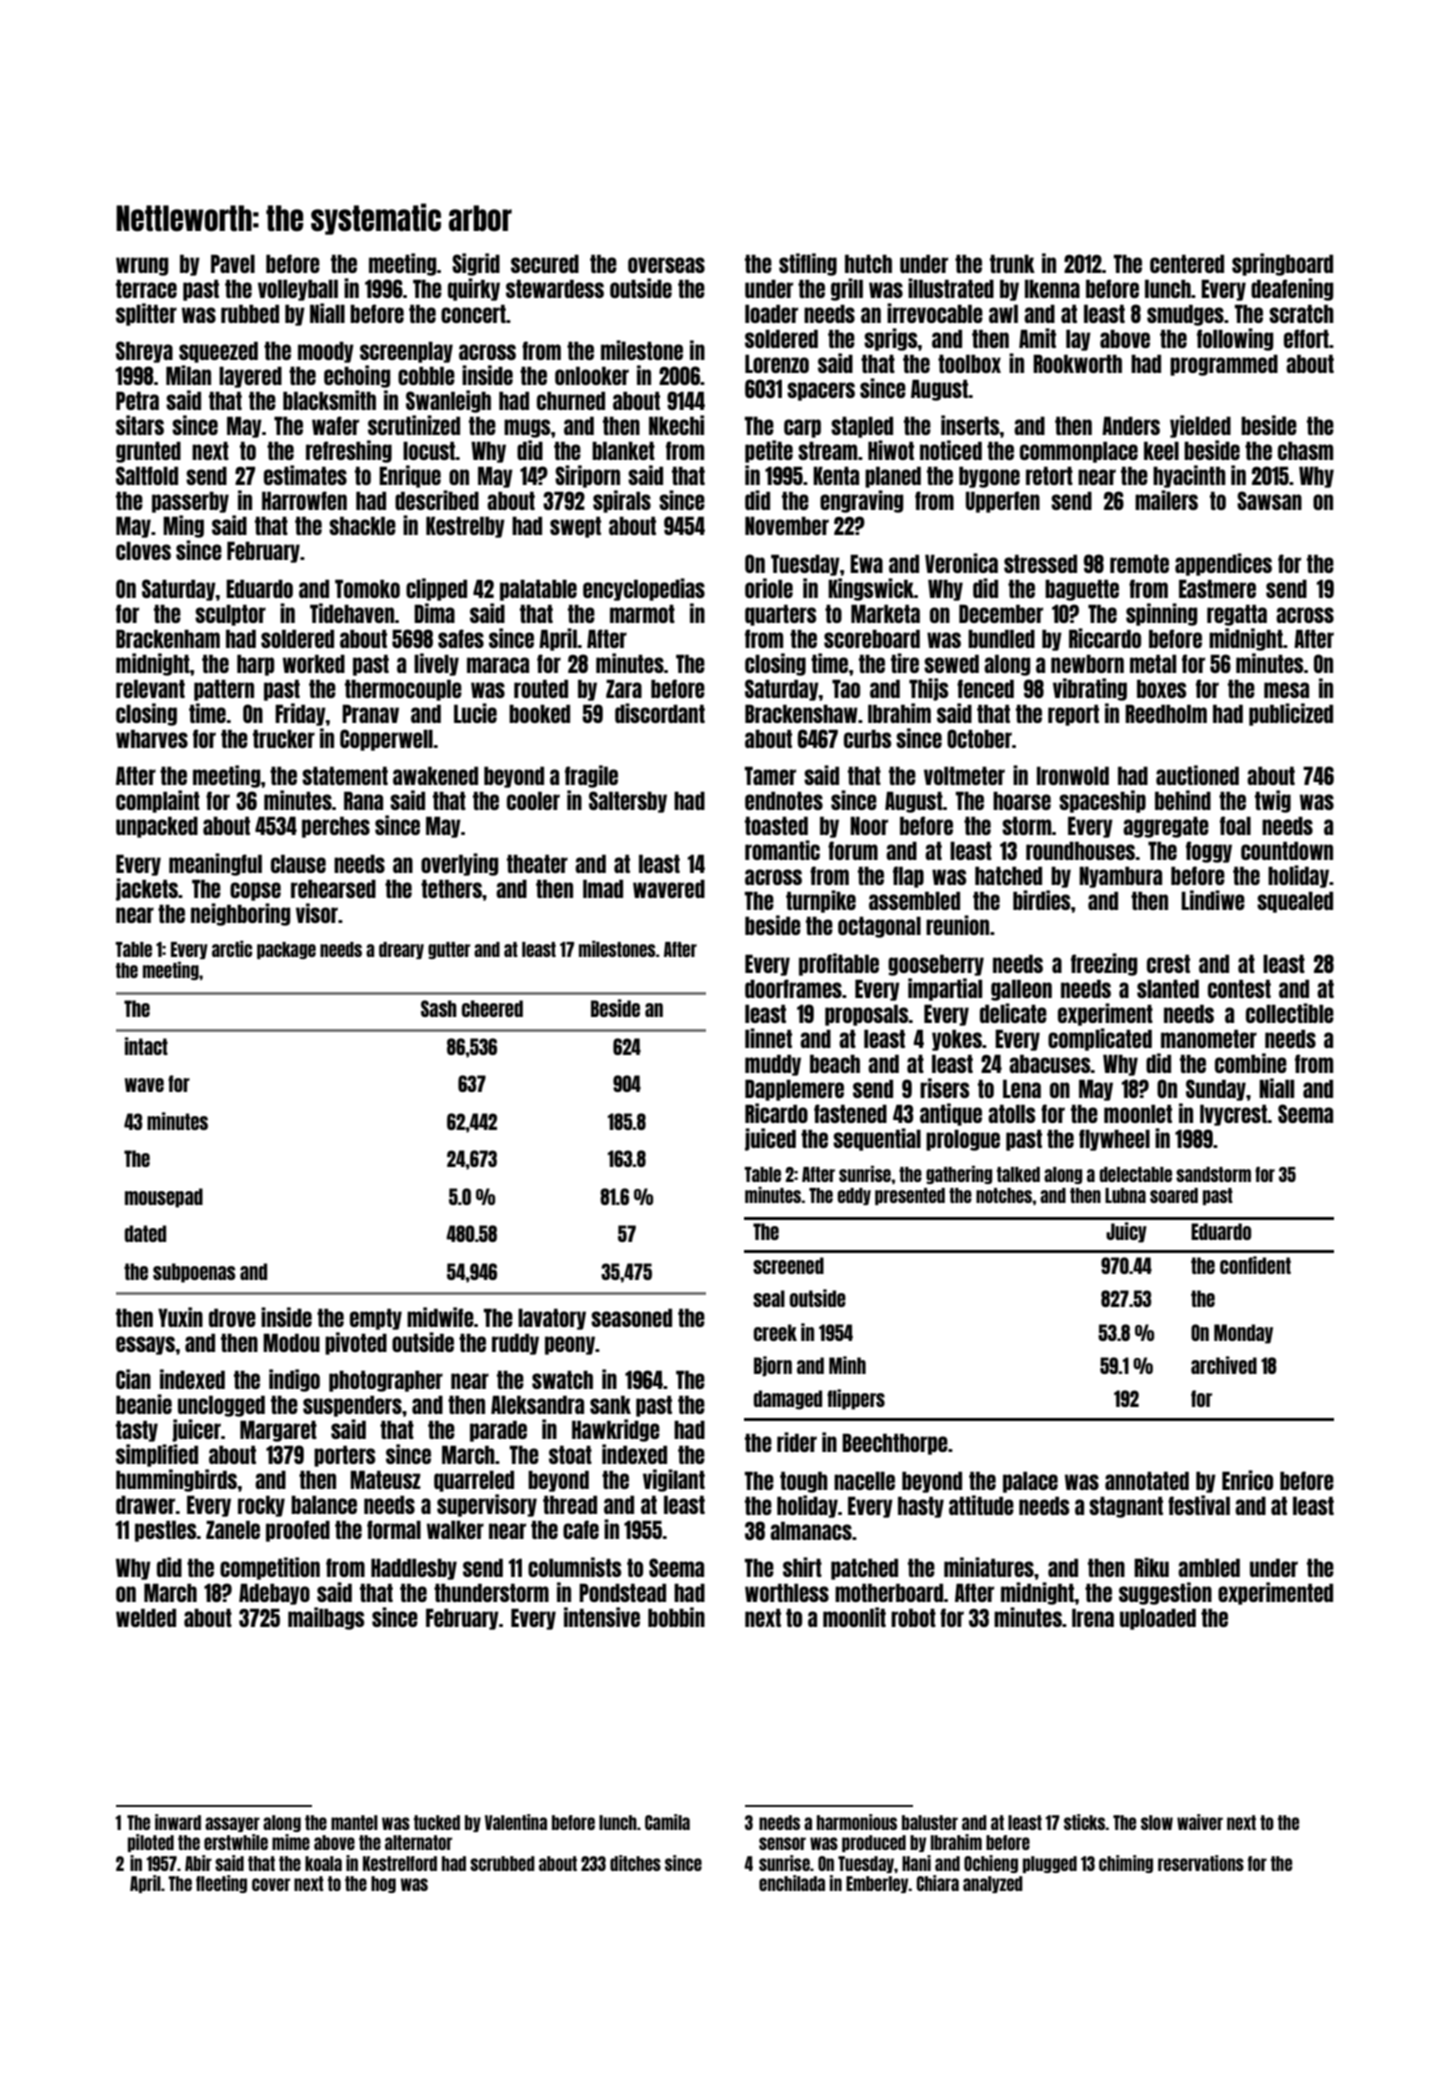 The height and width of the page is (2100, 1450). Describe the element at coordinates (1077, 363) in the page. I see `Rookworth` at that location.
